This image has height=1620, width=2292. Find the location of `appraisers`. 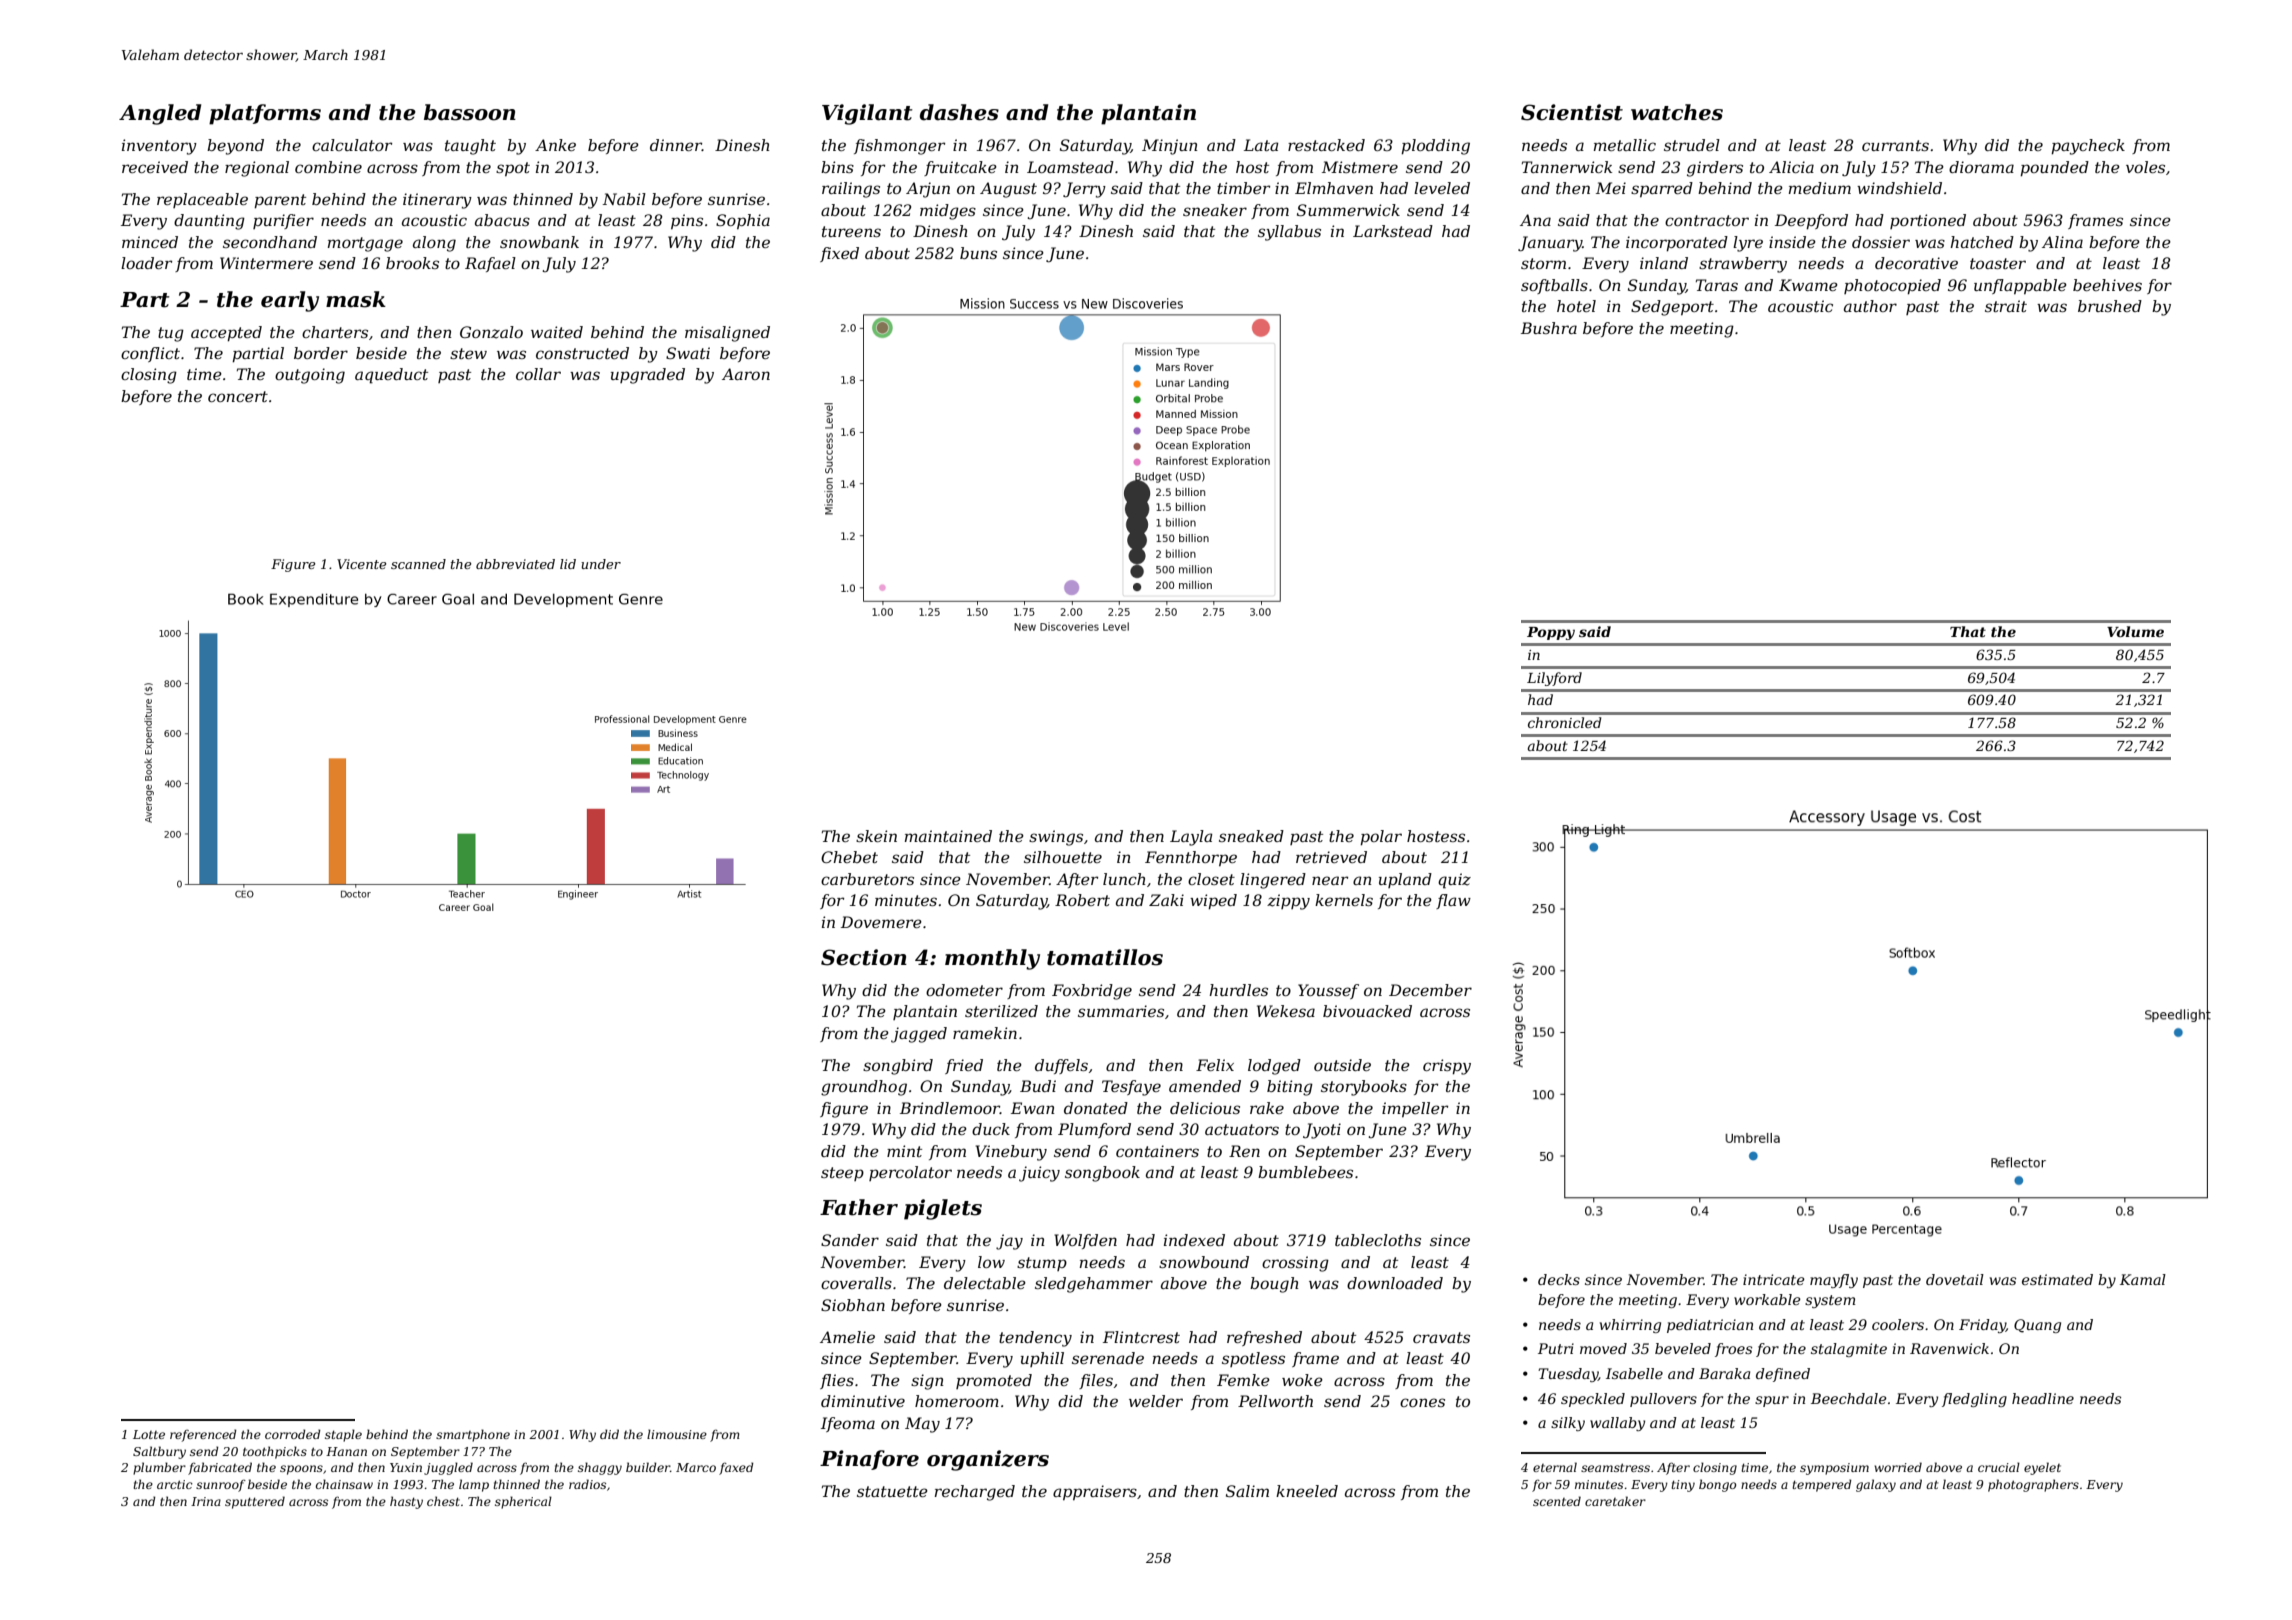

appraisers is located at coordinates (1095, 1492).
